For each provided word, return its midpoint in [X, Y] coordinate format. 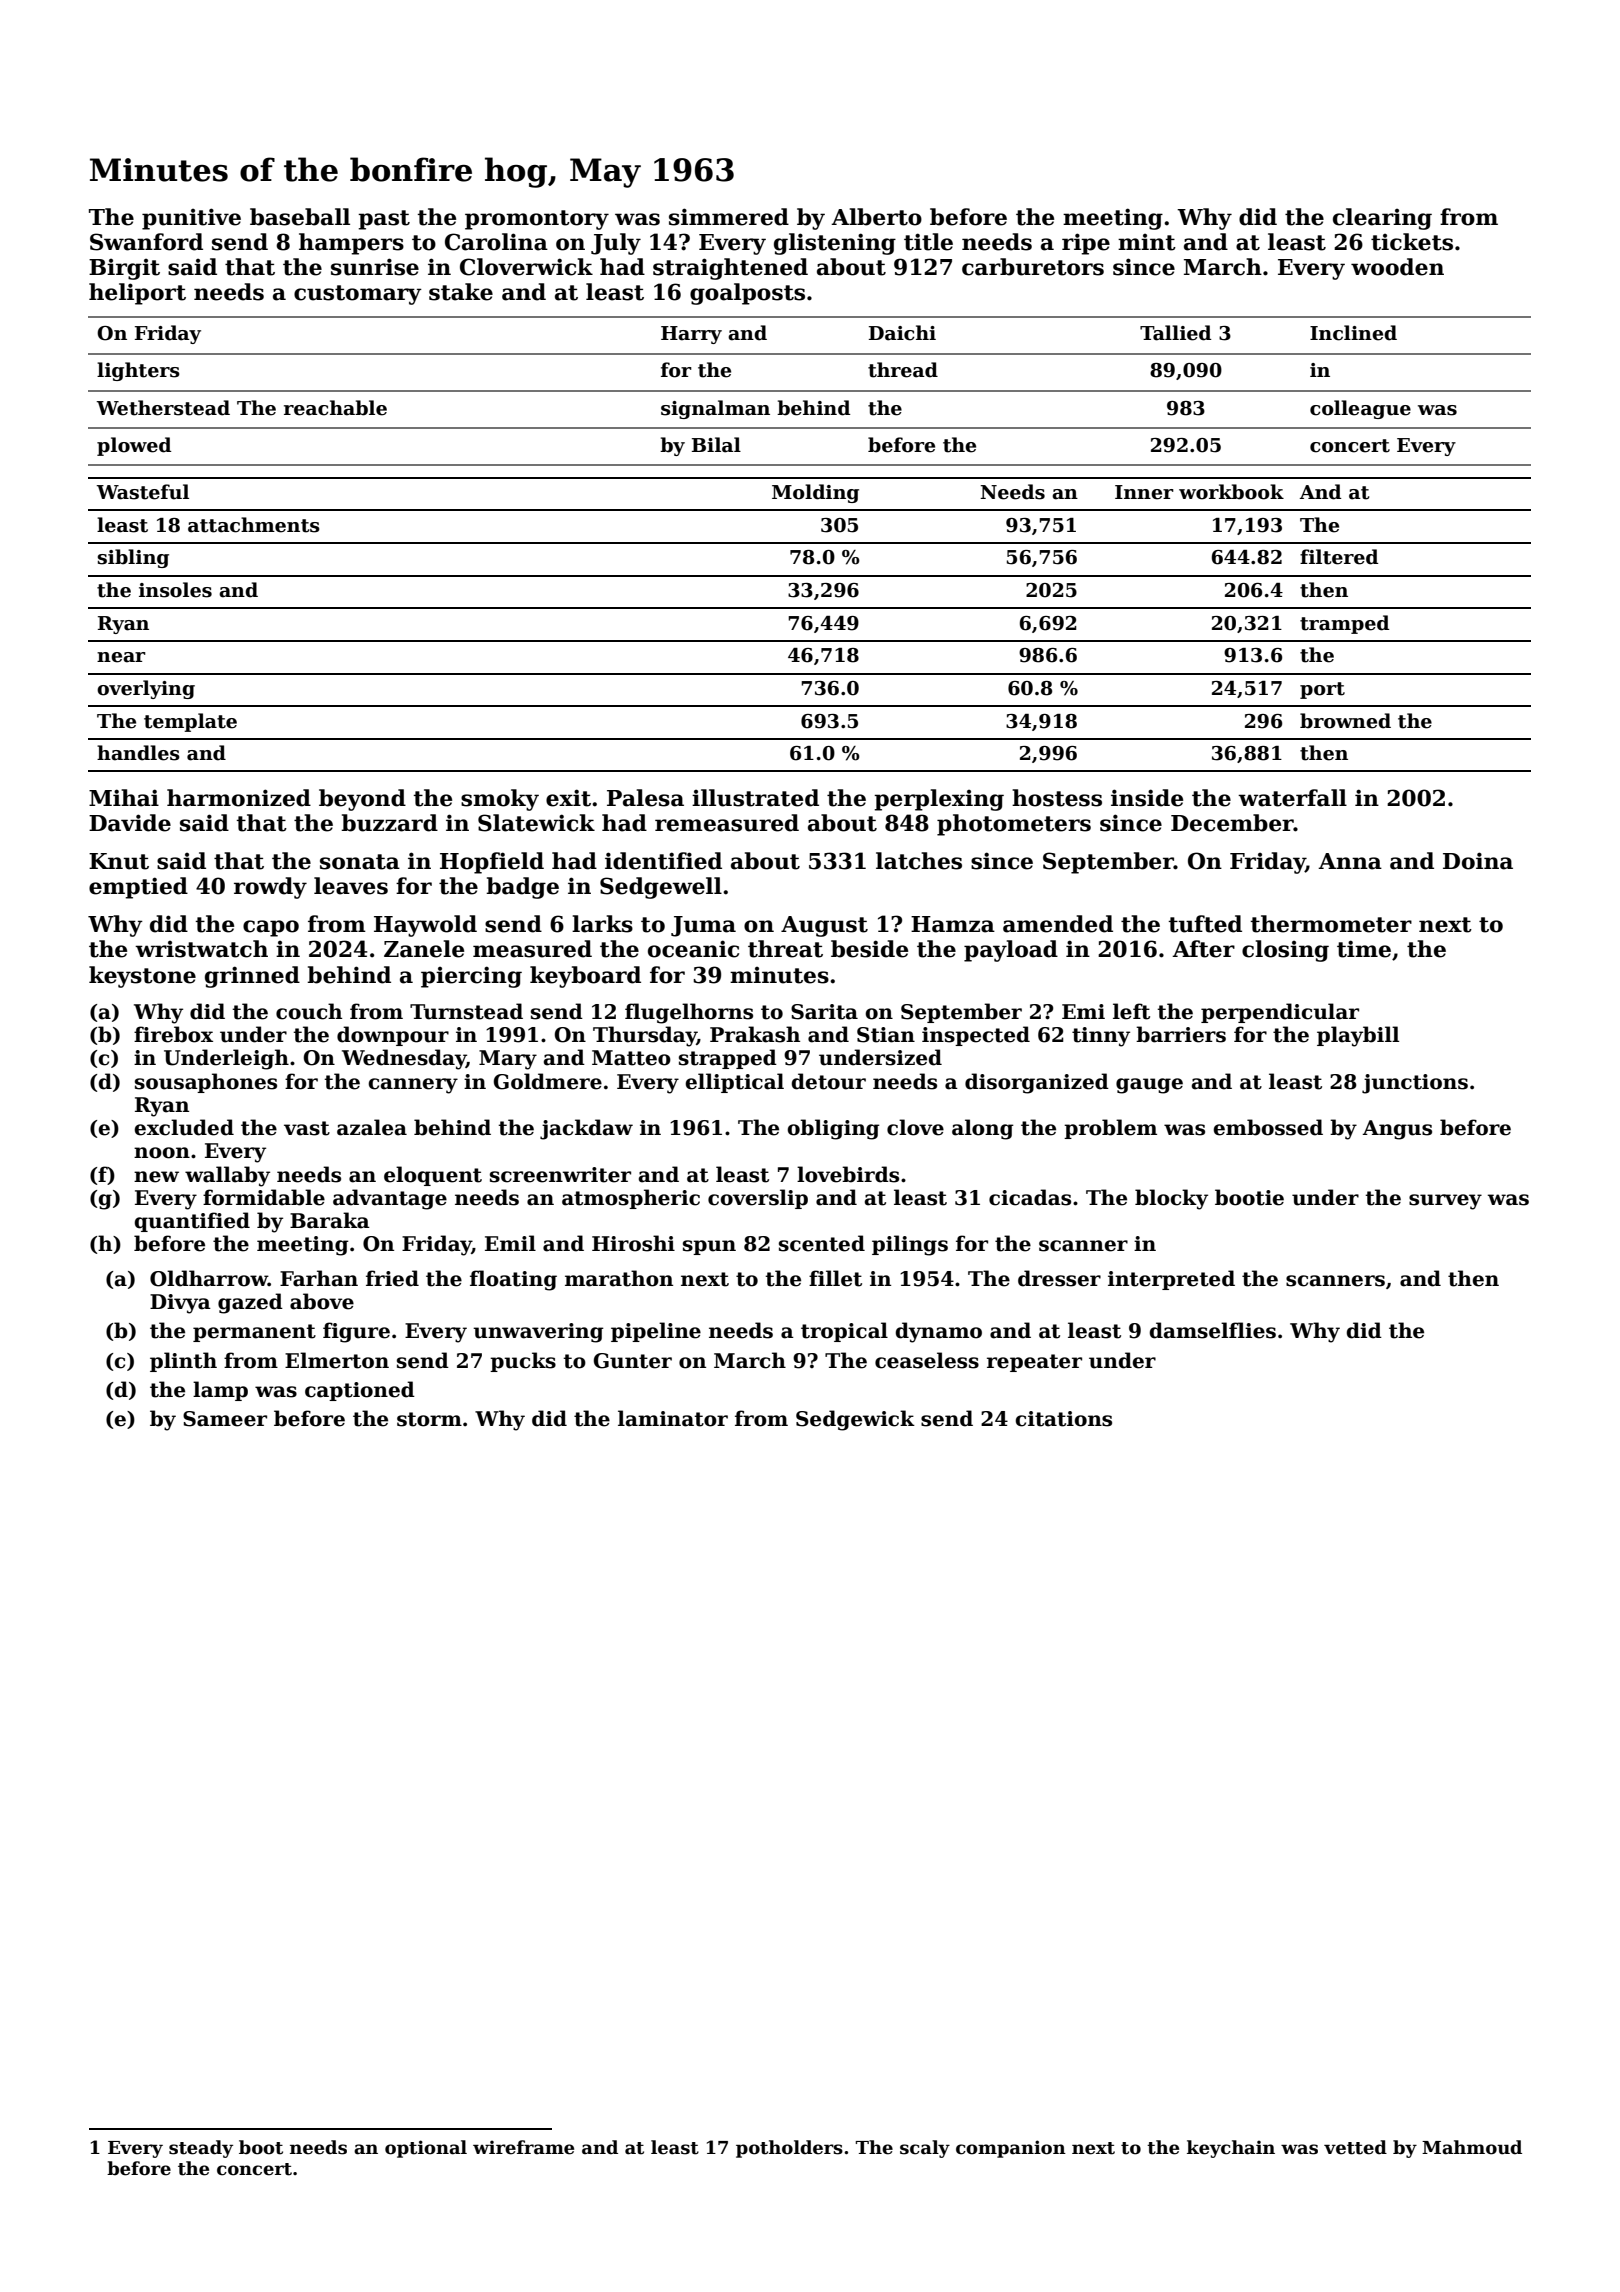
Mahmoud [1472, 2147]
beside [869, 949]
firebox [173, 1034]
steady [201, 2149]
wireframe [523, 2147]
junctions [1415, 1084]
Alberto [876, 217]
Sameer [225, 1419]
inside [1147, 798]
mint [1147, 242]
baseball [300, 217]
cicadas [1030, 1197]
